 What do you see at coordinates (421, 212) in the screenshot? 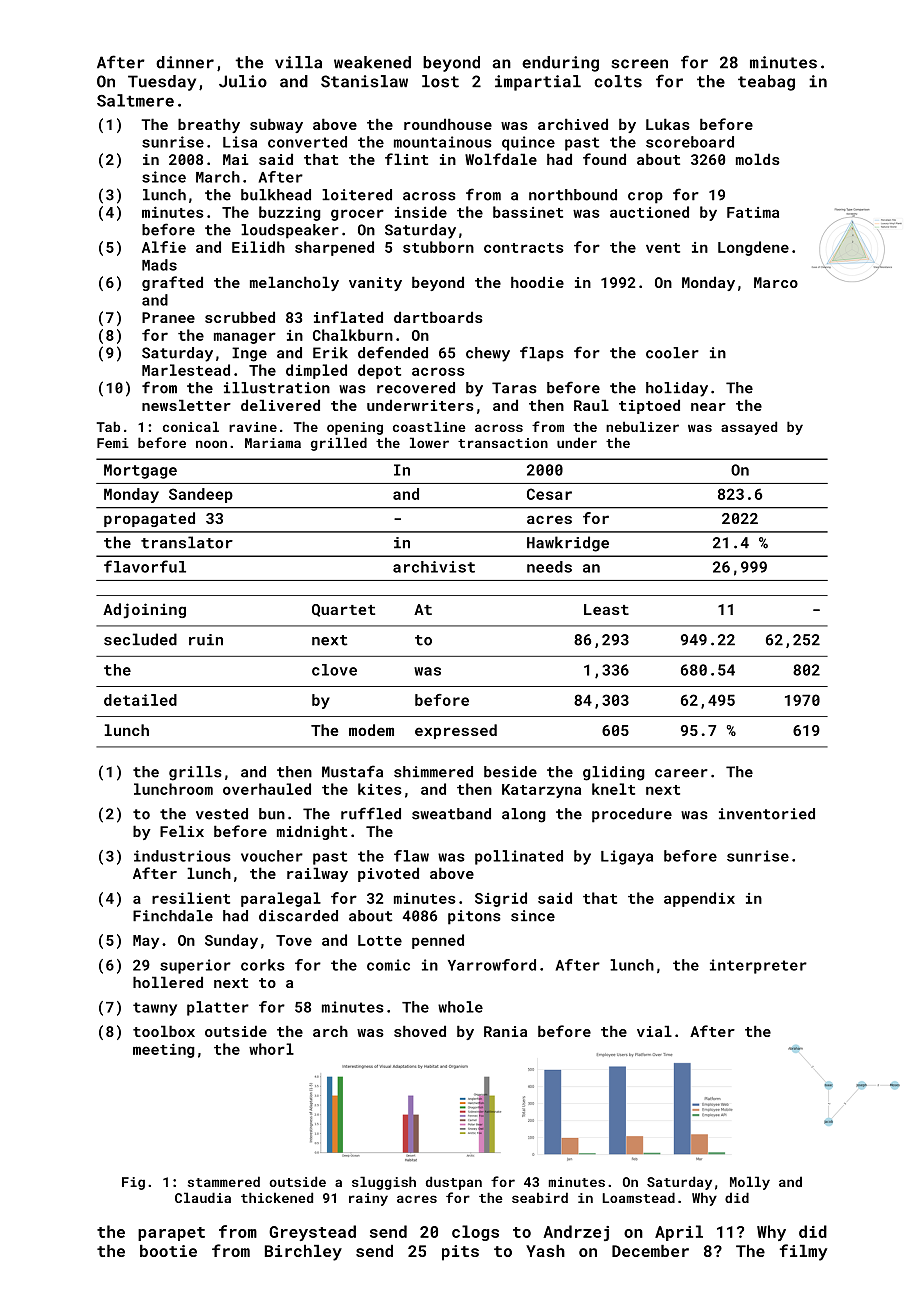
I see `inside` at bounding box center [421, 212].
